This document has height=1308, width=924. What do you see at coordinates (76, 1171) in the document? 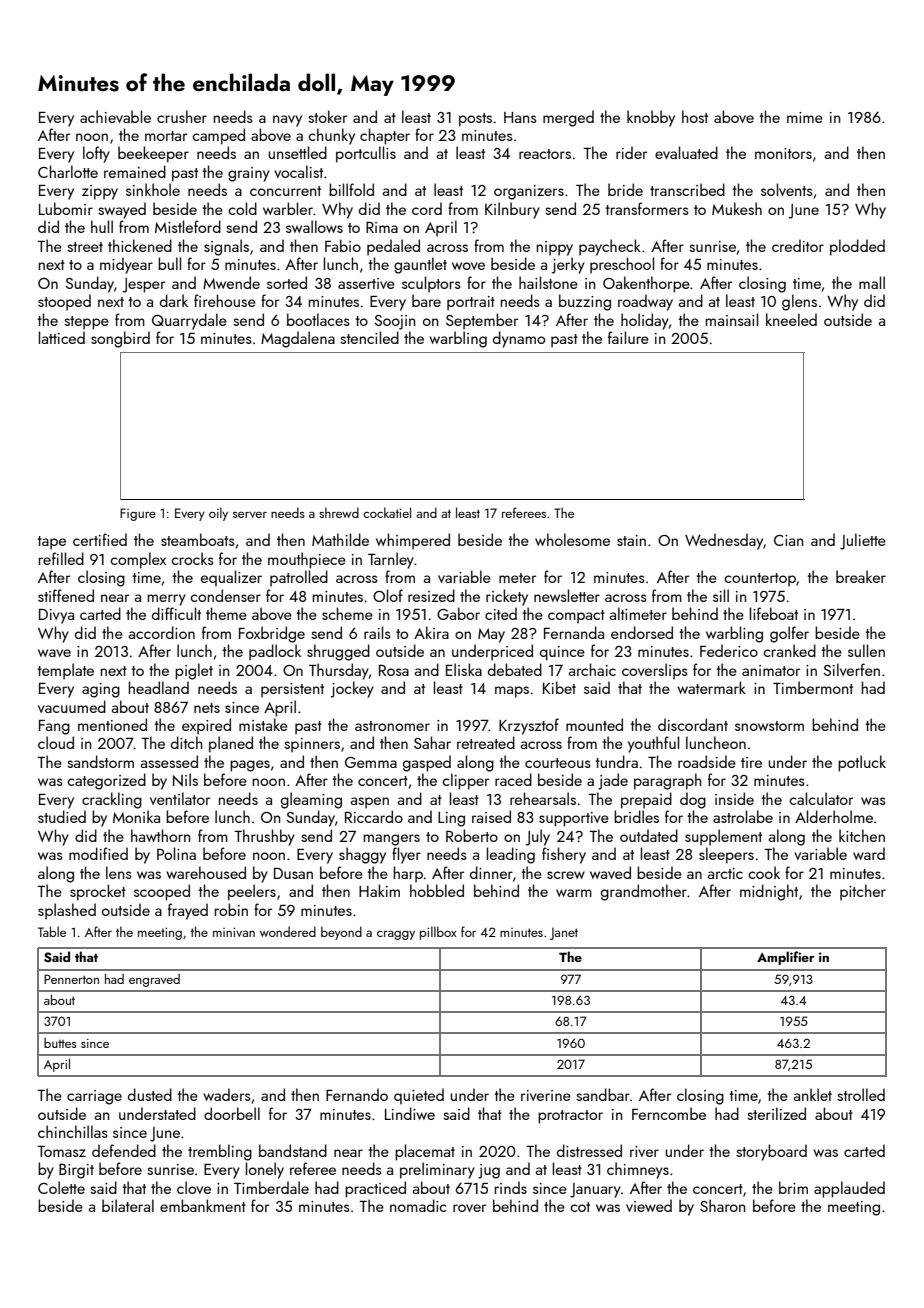
I see `Birgit` at bounding box center [76, 1171].
